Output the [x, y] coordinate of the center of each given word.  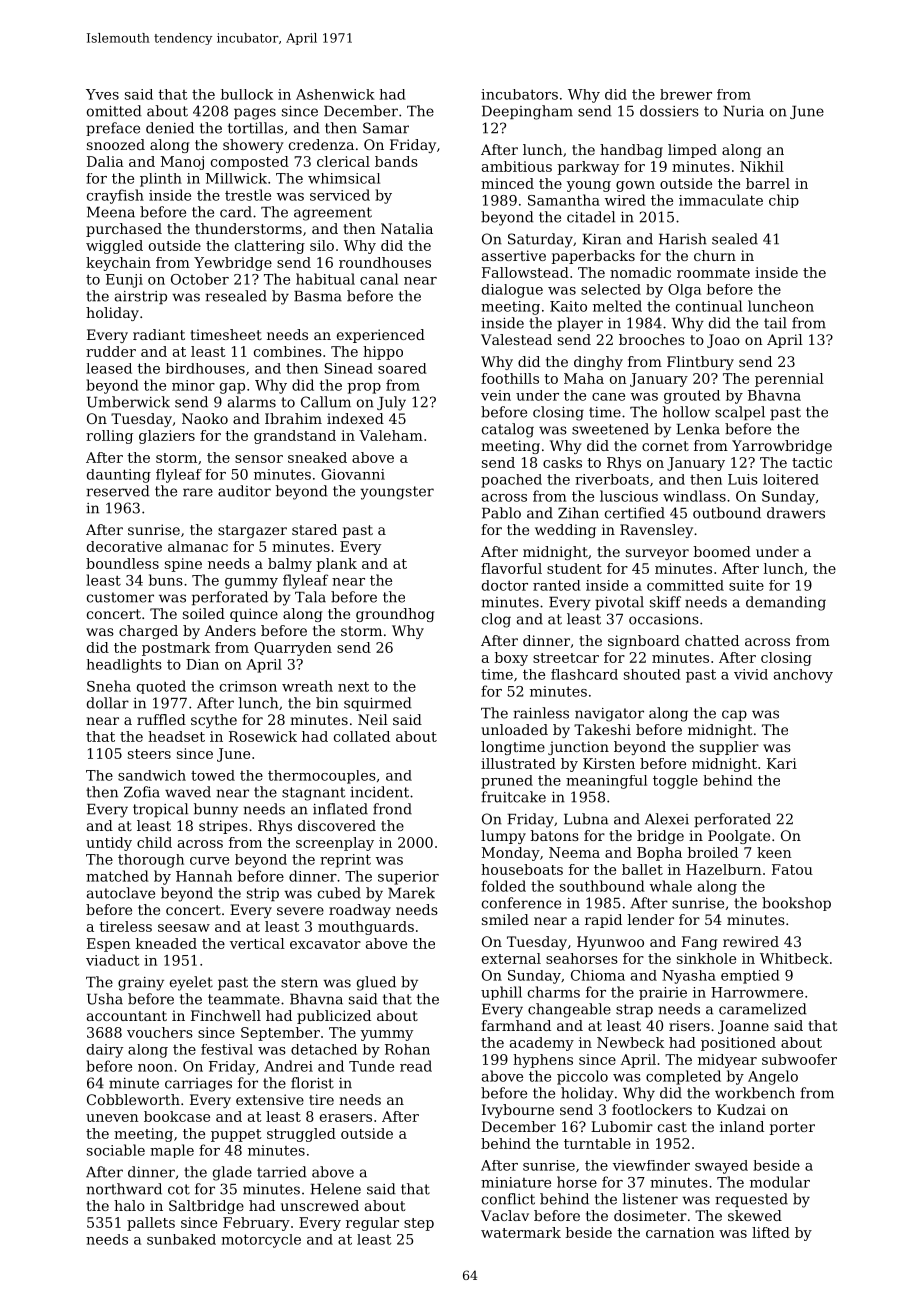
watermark [521, 1232]
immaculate [721, 200]
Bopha [659, 854]
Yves [102, 94]
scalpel [740, 413]
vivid [751, 674]
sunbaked [181, 1239]
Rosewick [263, 736]
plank [336, 565]
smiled [505, 919]
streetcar [566, 658]
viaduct [112, 960]
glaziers [167, 437]
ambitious [517, 166]
